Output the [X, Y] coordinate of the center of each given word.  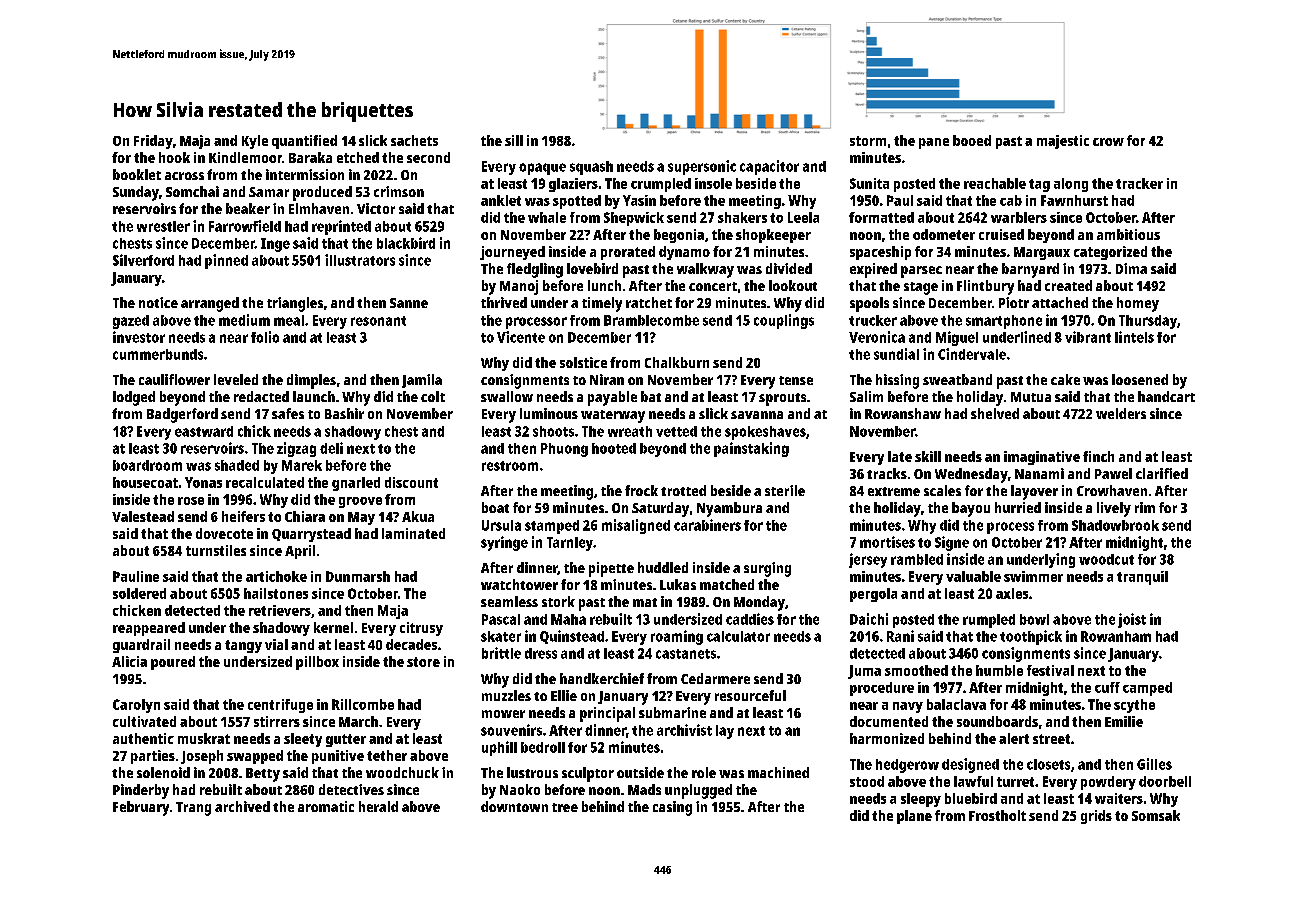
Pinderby [141, 791]
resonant [378, 321]
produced [322, 193]
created [1068, 285]
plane [914, 817]
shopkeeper [773, 236]
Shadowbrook [1115, 525]
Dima [1131, 268]
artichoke [276, 576]
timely [602, 304]
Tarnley [570, 544]
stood [867, 781]
